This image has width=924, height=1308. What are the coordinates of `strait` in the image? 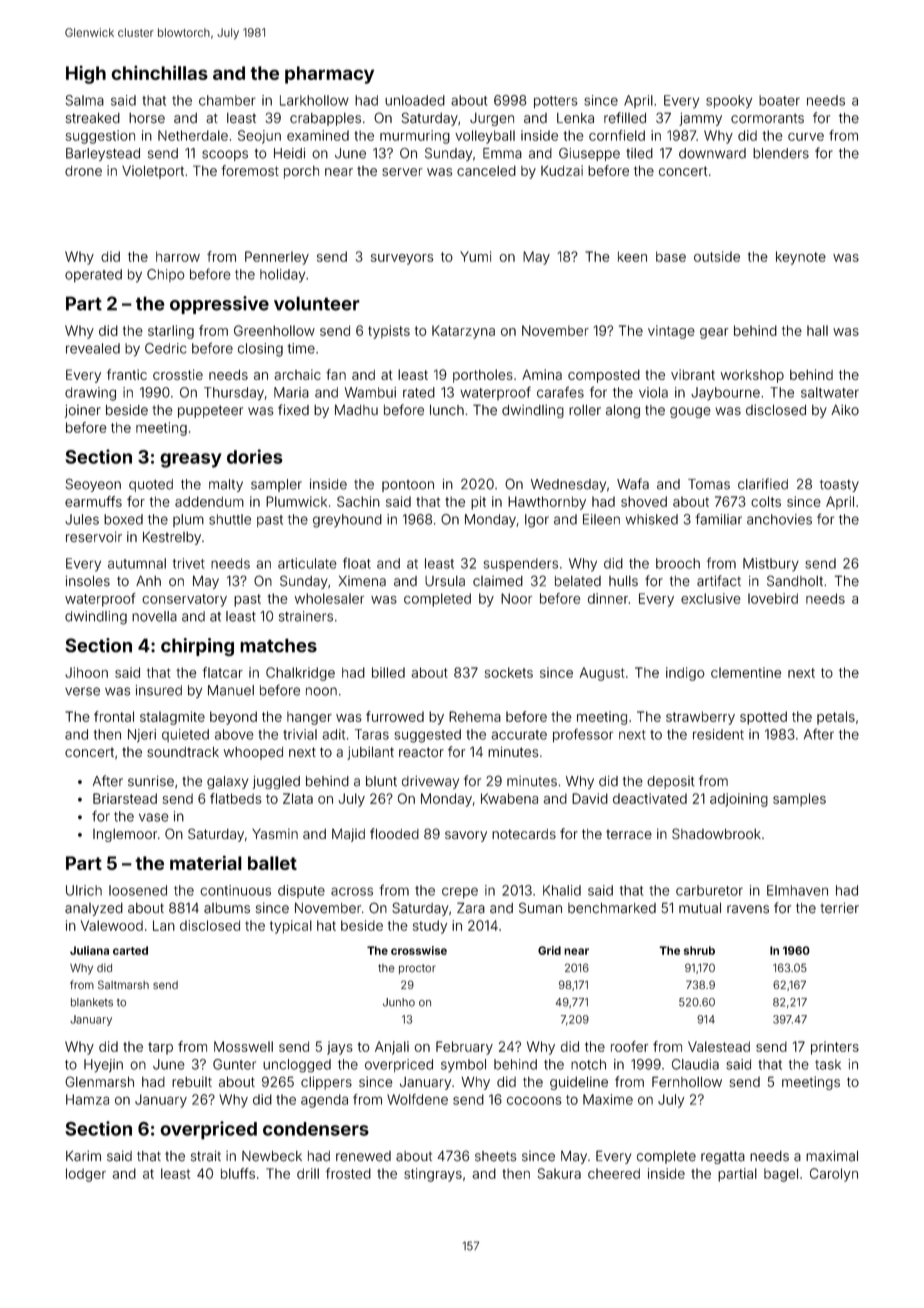 It's located at (206, 1156).
